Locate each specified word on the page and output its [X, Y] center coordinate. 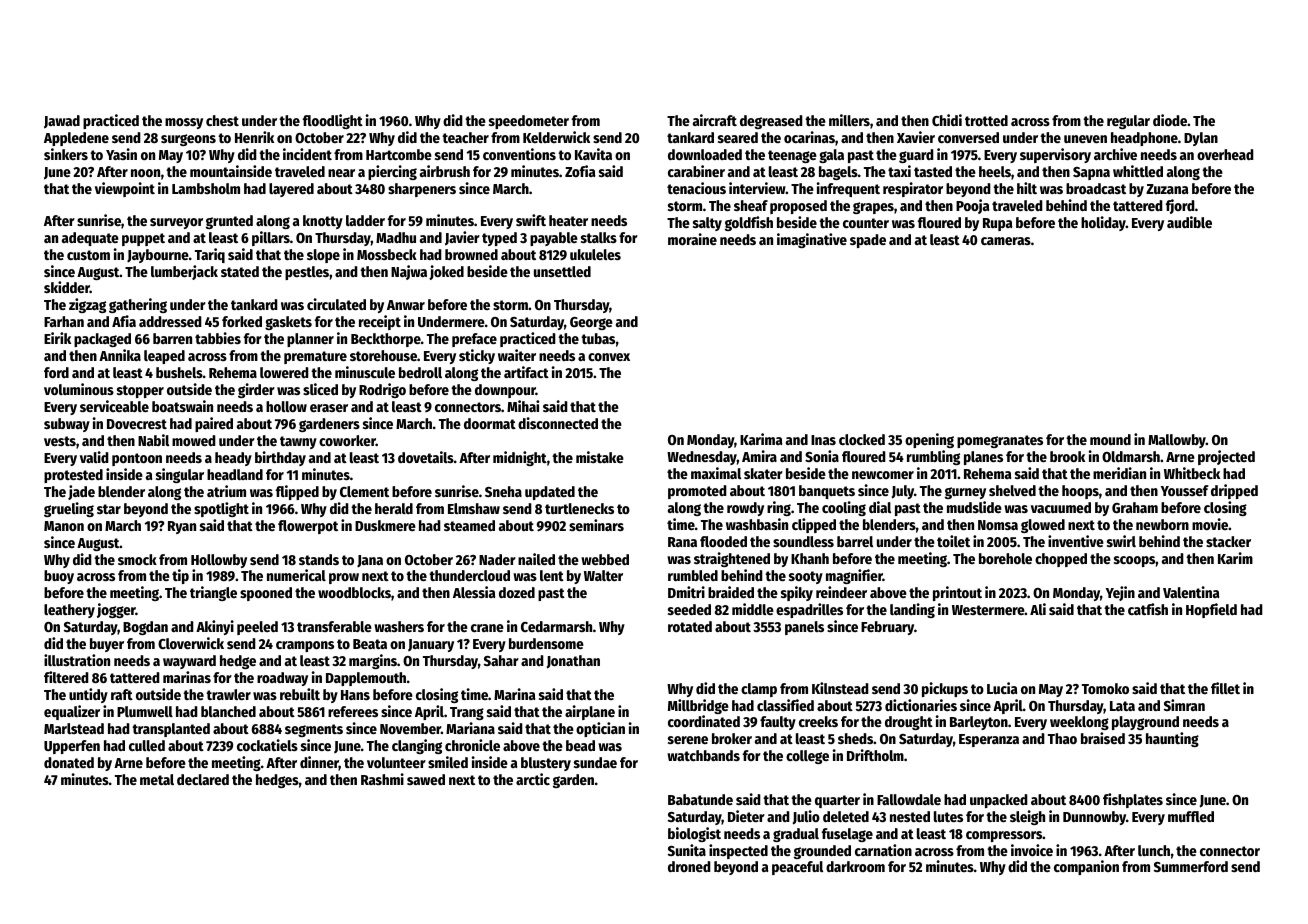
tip [180, 576]
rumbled [693, 575]
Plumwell [145, 711]
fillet [1225, 688]
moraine [692, 239]
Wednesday [702, 458]
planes [983, 458]
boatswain [182, 406]
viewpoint [125, 189]
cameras [1006, 241]
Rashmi [382, 779]
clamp [759, 690]
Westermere [988, 610]
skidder [67, 287]
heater [568, 220]
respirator [913, 189]
